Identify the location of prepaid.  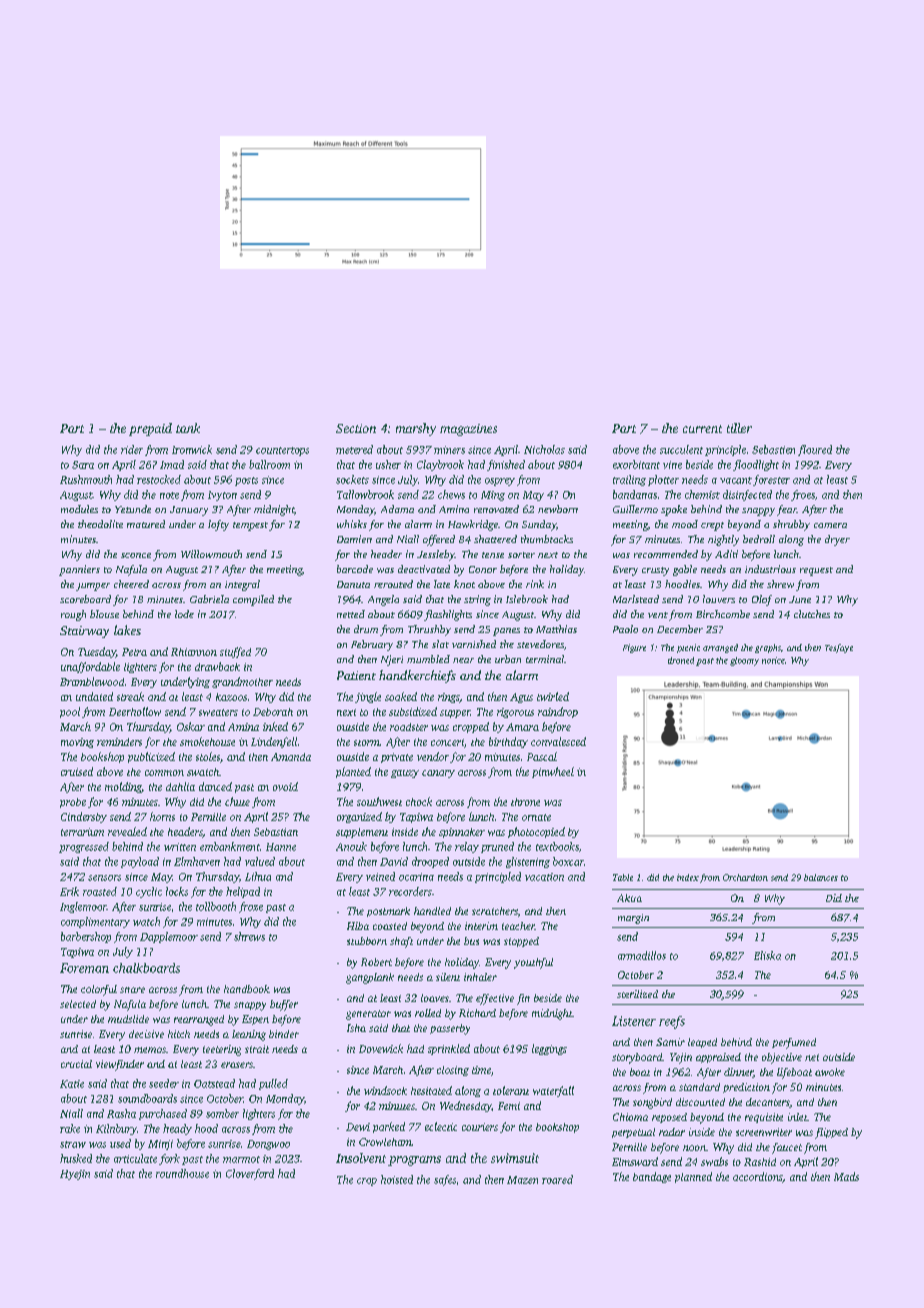
(150, 429).
